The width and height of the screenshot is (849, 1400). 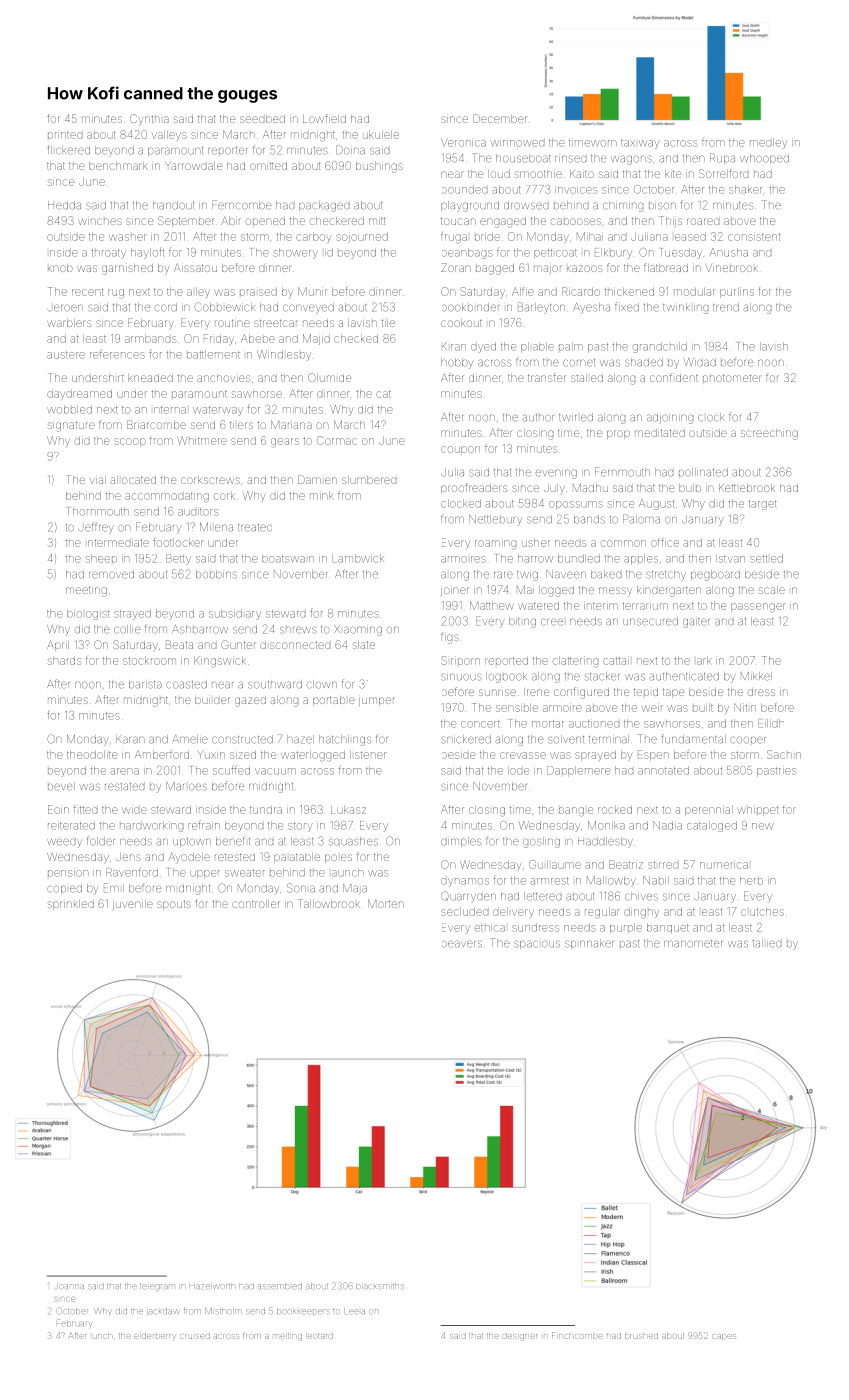 What do you see at coordinates (729, 252) in the screenshot?
I see `Anusha` at bounding box center [729, 252].
